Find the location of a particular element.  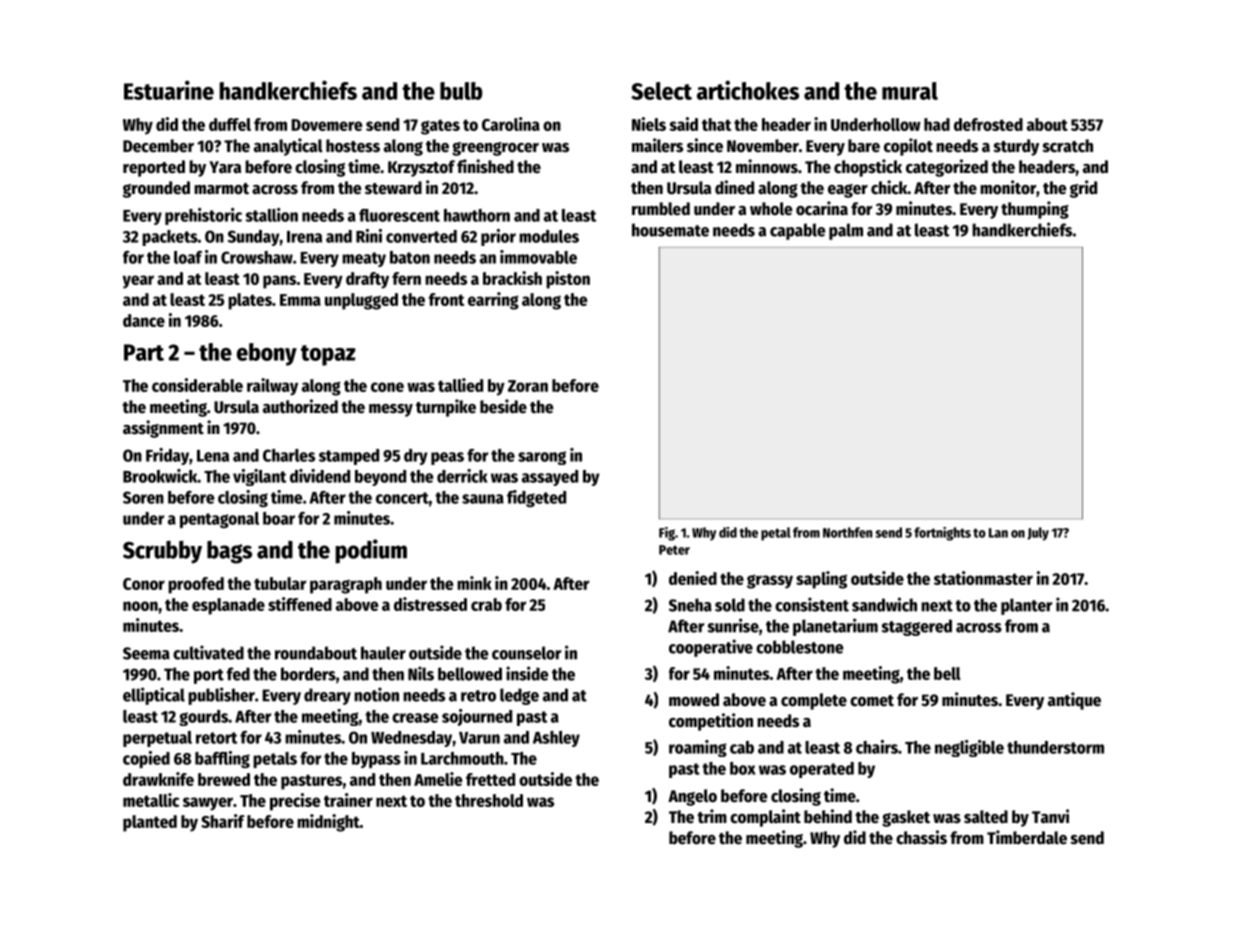

Zoran is located at coordinates (528, 386).
